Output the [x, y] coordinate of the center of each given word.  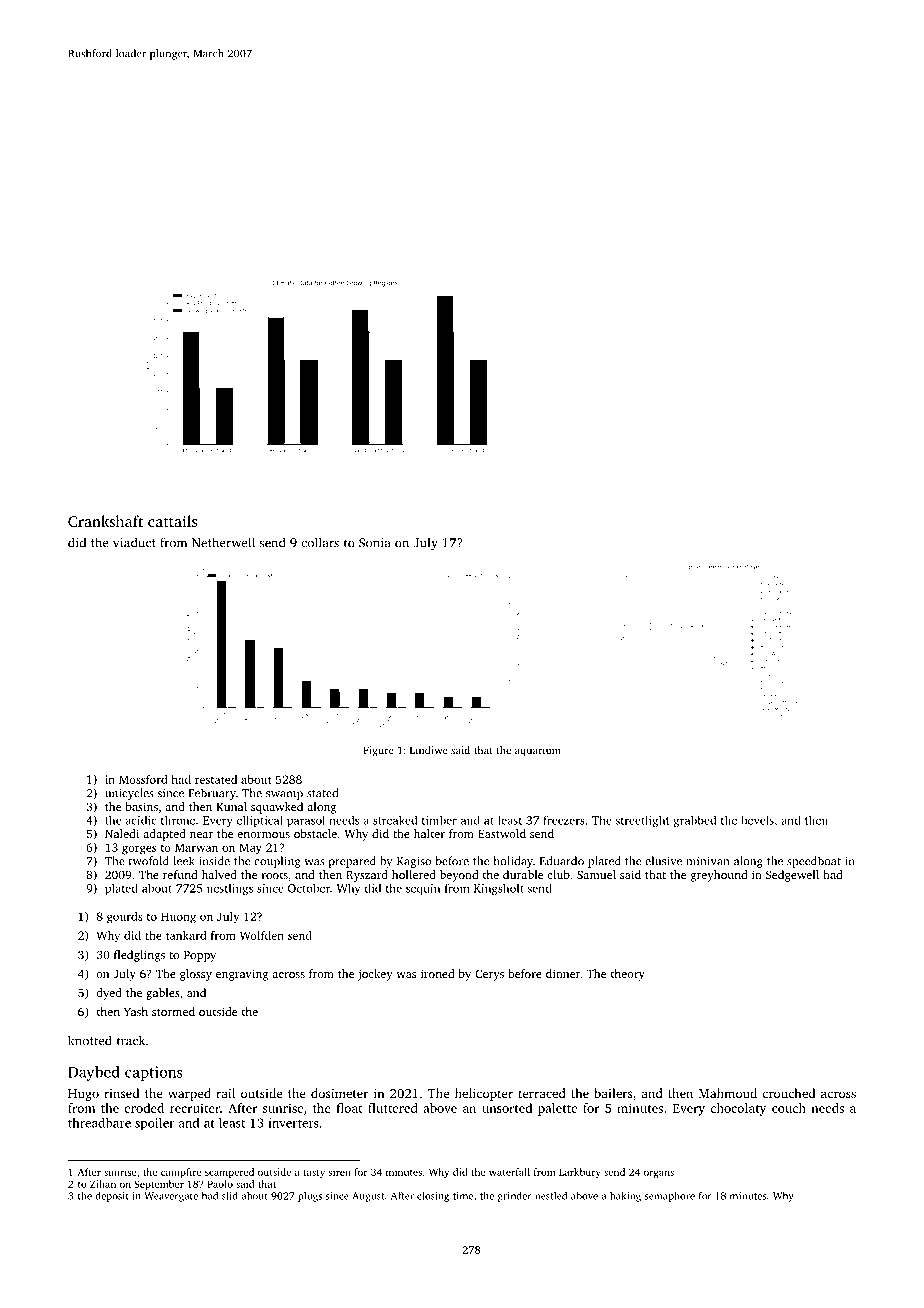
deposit [112, 1197]
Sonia [374, 543]
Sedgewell [792, 876]
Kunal [231, 806]
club [558, 874]
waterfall [509, 1172]
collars [320, 542]
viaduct [134, 542]
